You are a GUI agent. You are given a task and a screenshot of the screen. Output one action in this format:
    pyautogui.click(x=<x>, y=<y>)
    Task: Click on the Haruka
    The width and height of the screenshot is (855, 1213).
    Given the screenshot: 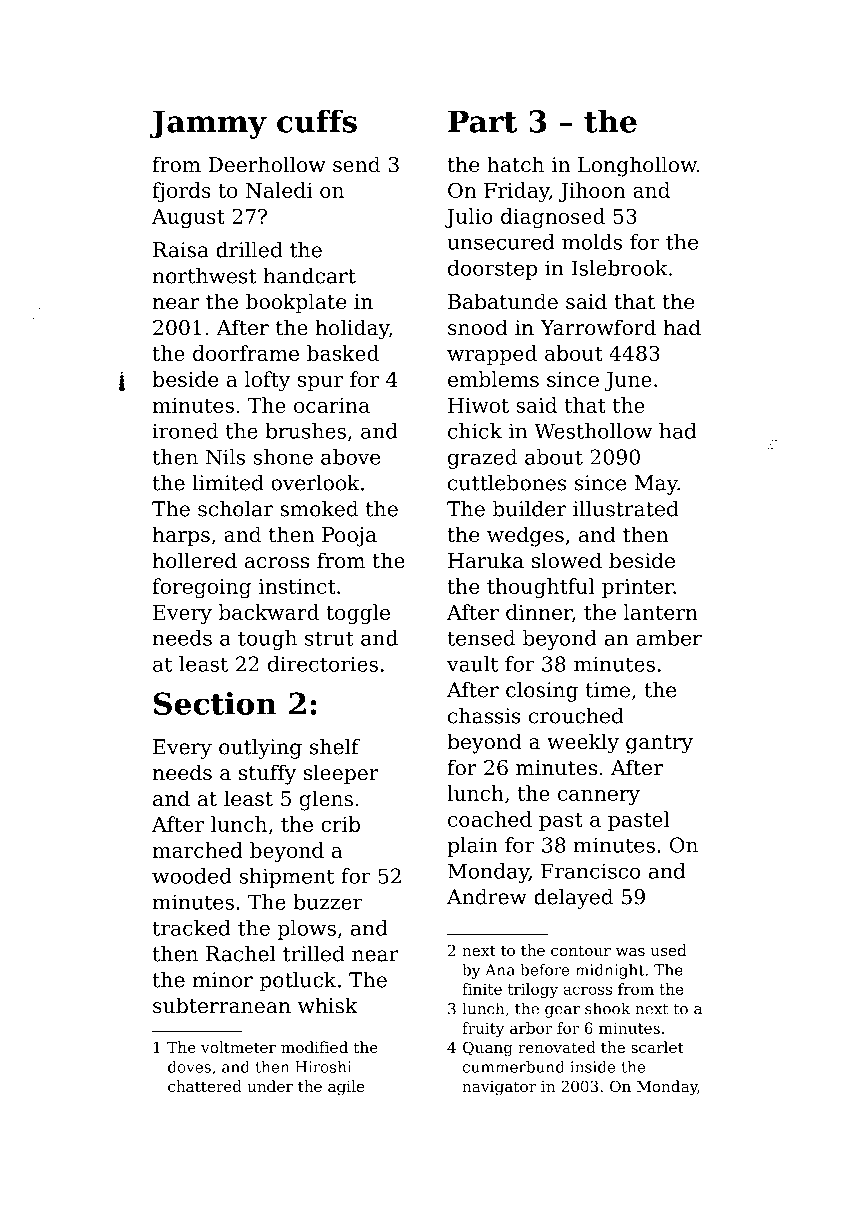 What is the action you would take?
    pyautogui.click(x=486, y=560)
